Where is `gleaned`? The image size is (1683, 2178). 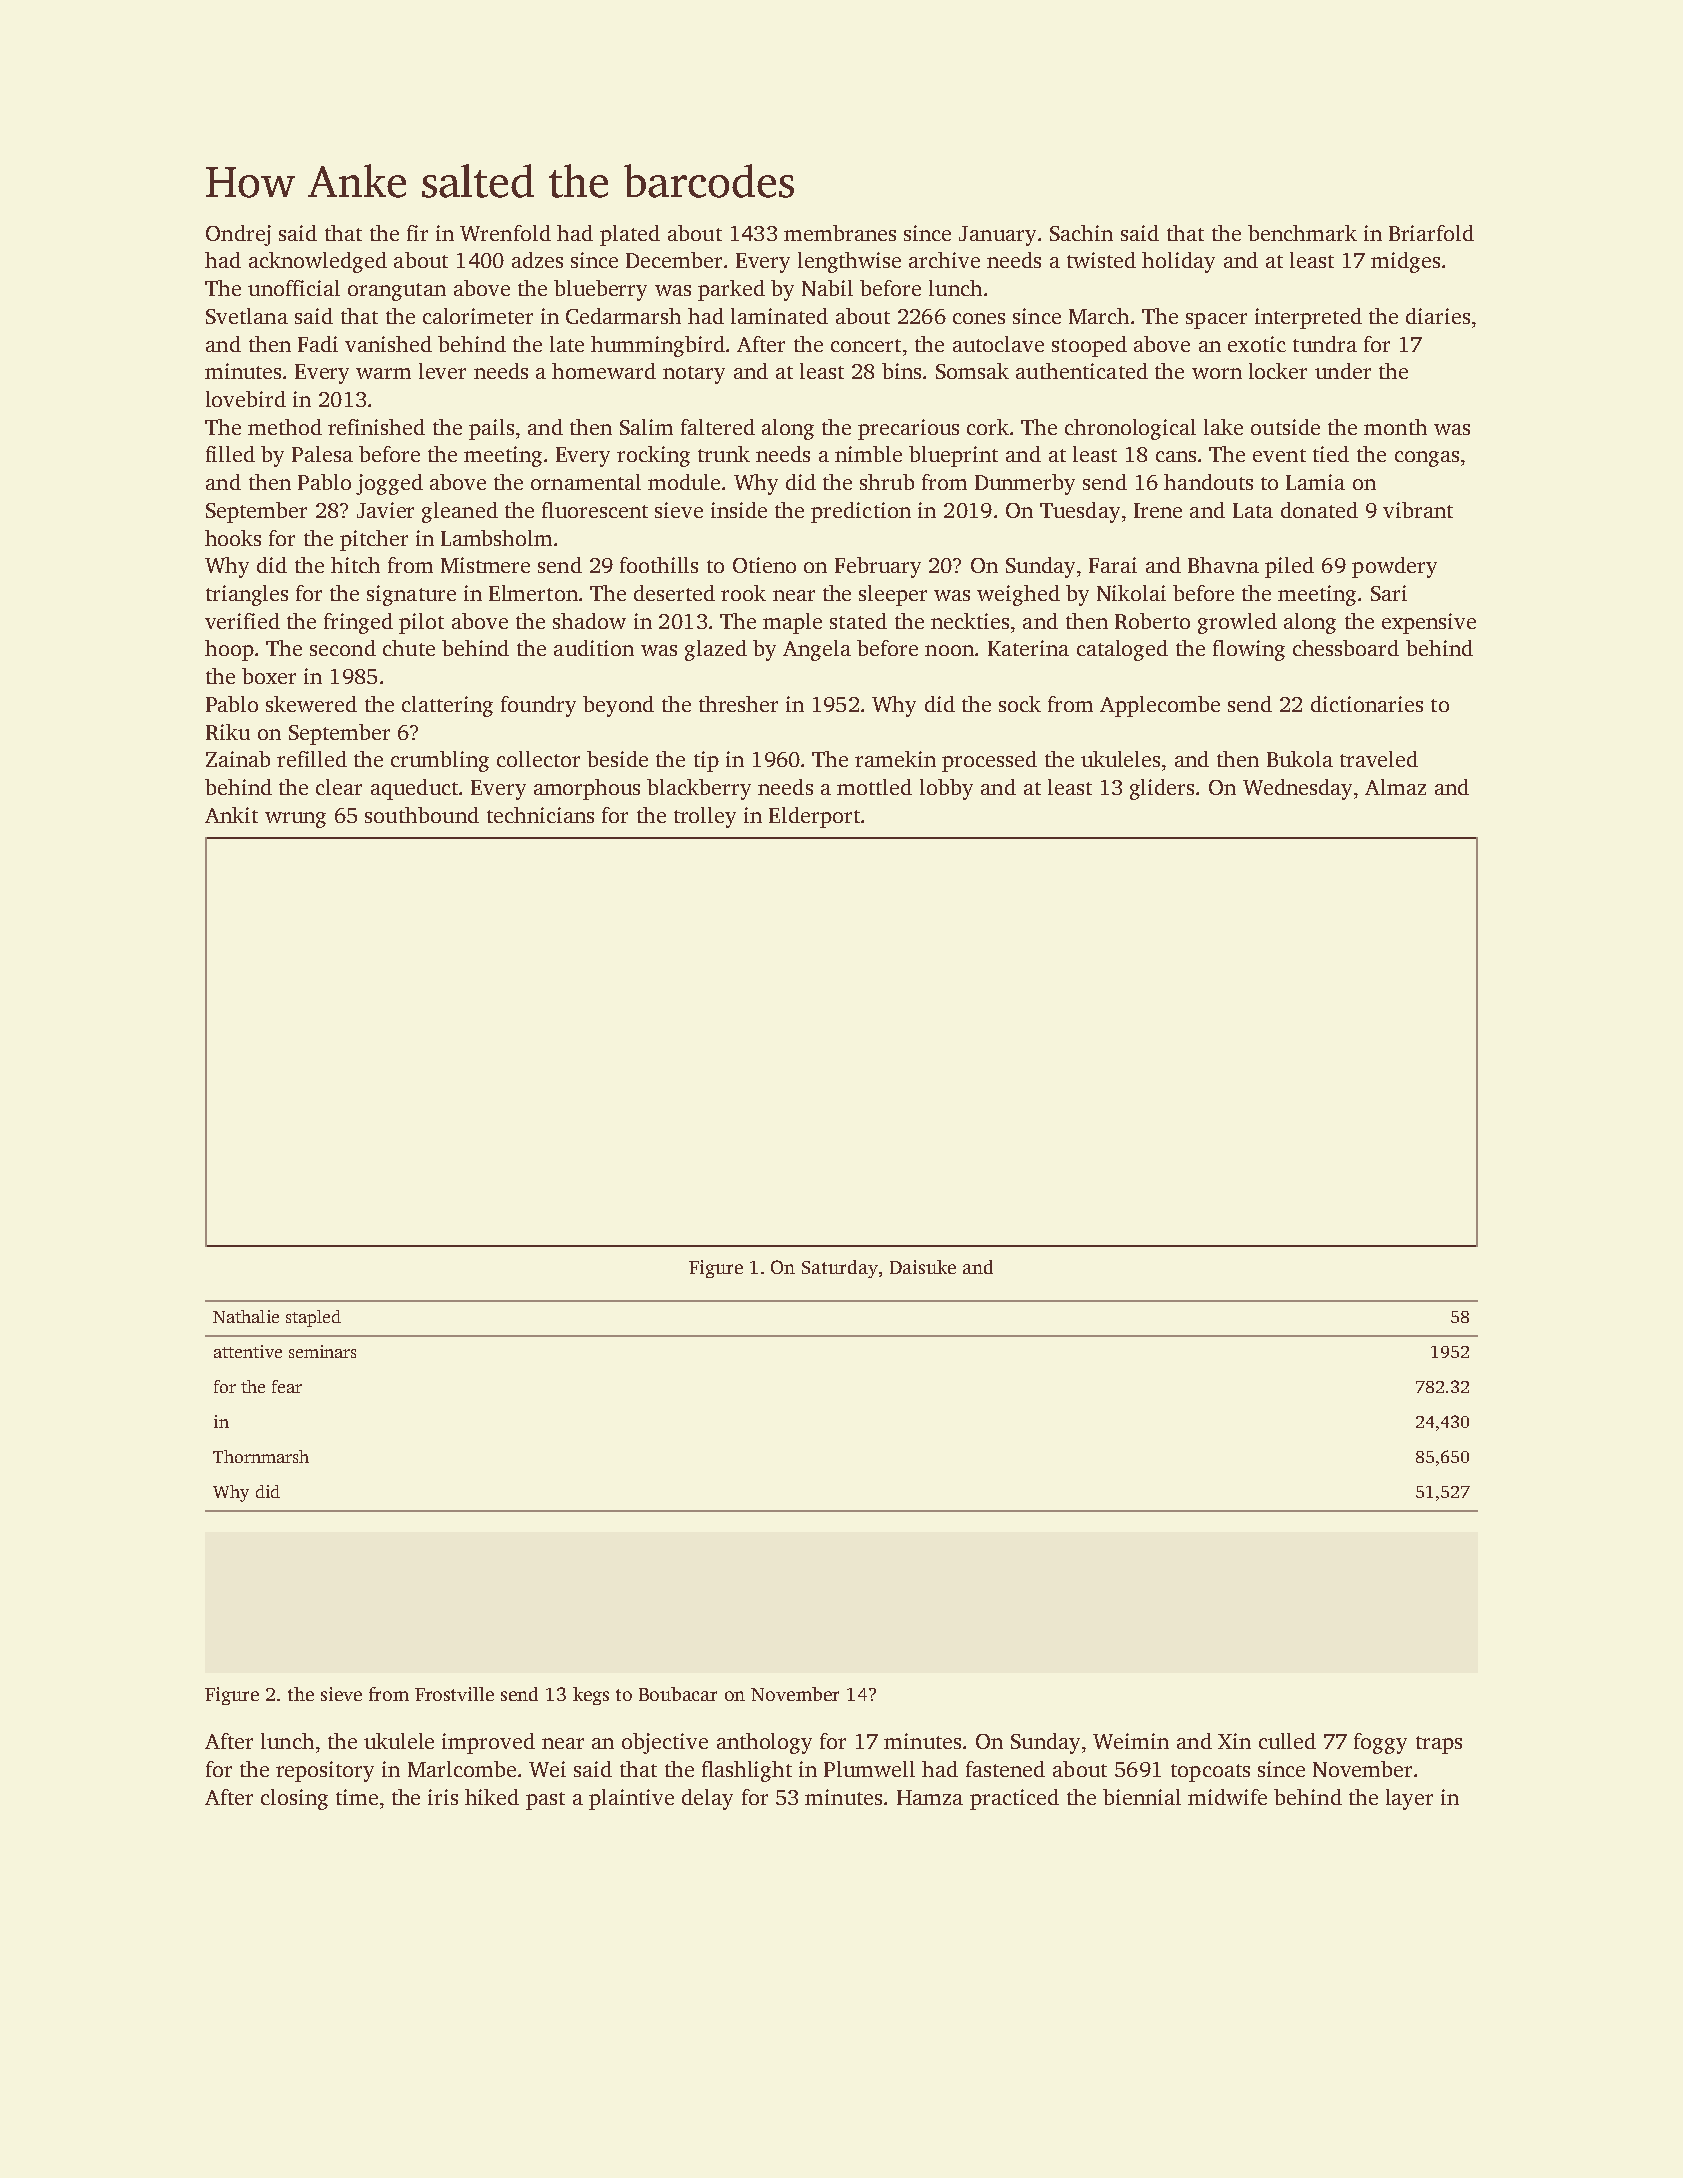
gleaned is located at coordinates (460, 512).
